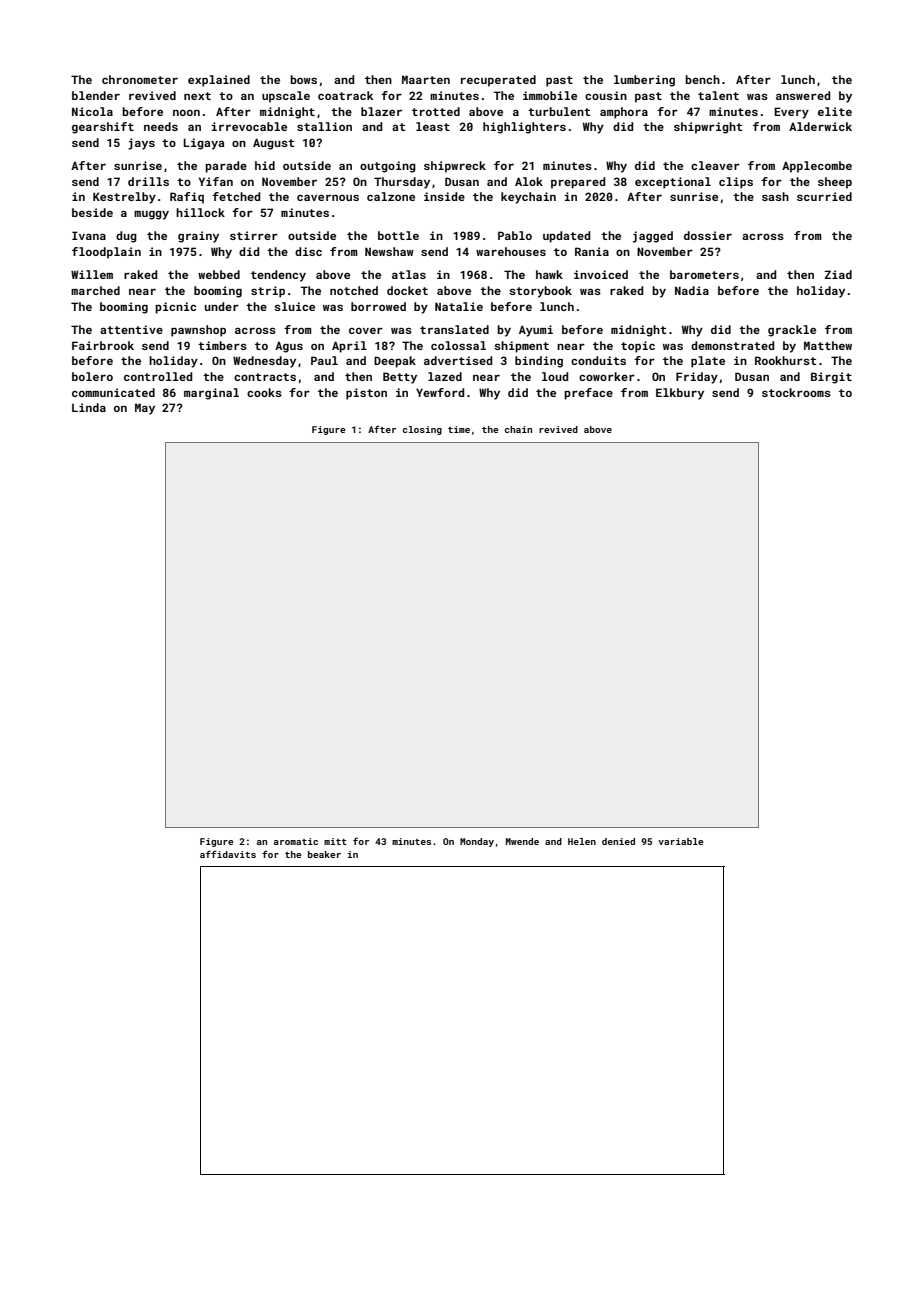  Describe the element at coordinates (145, 409) in the image. I see `May` at that location.
